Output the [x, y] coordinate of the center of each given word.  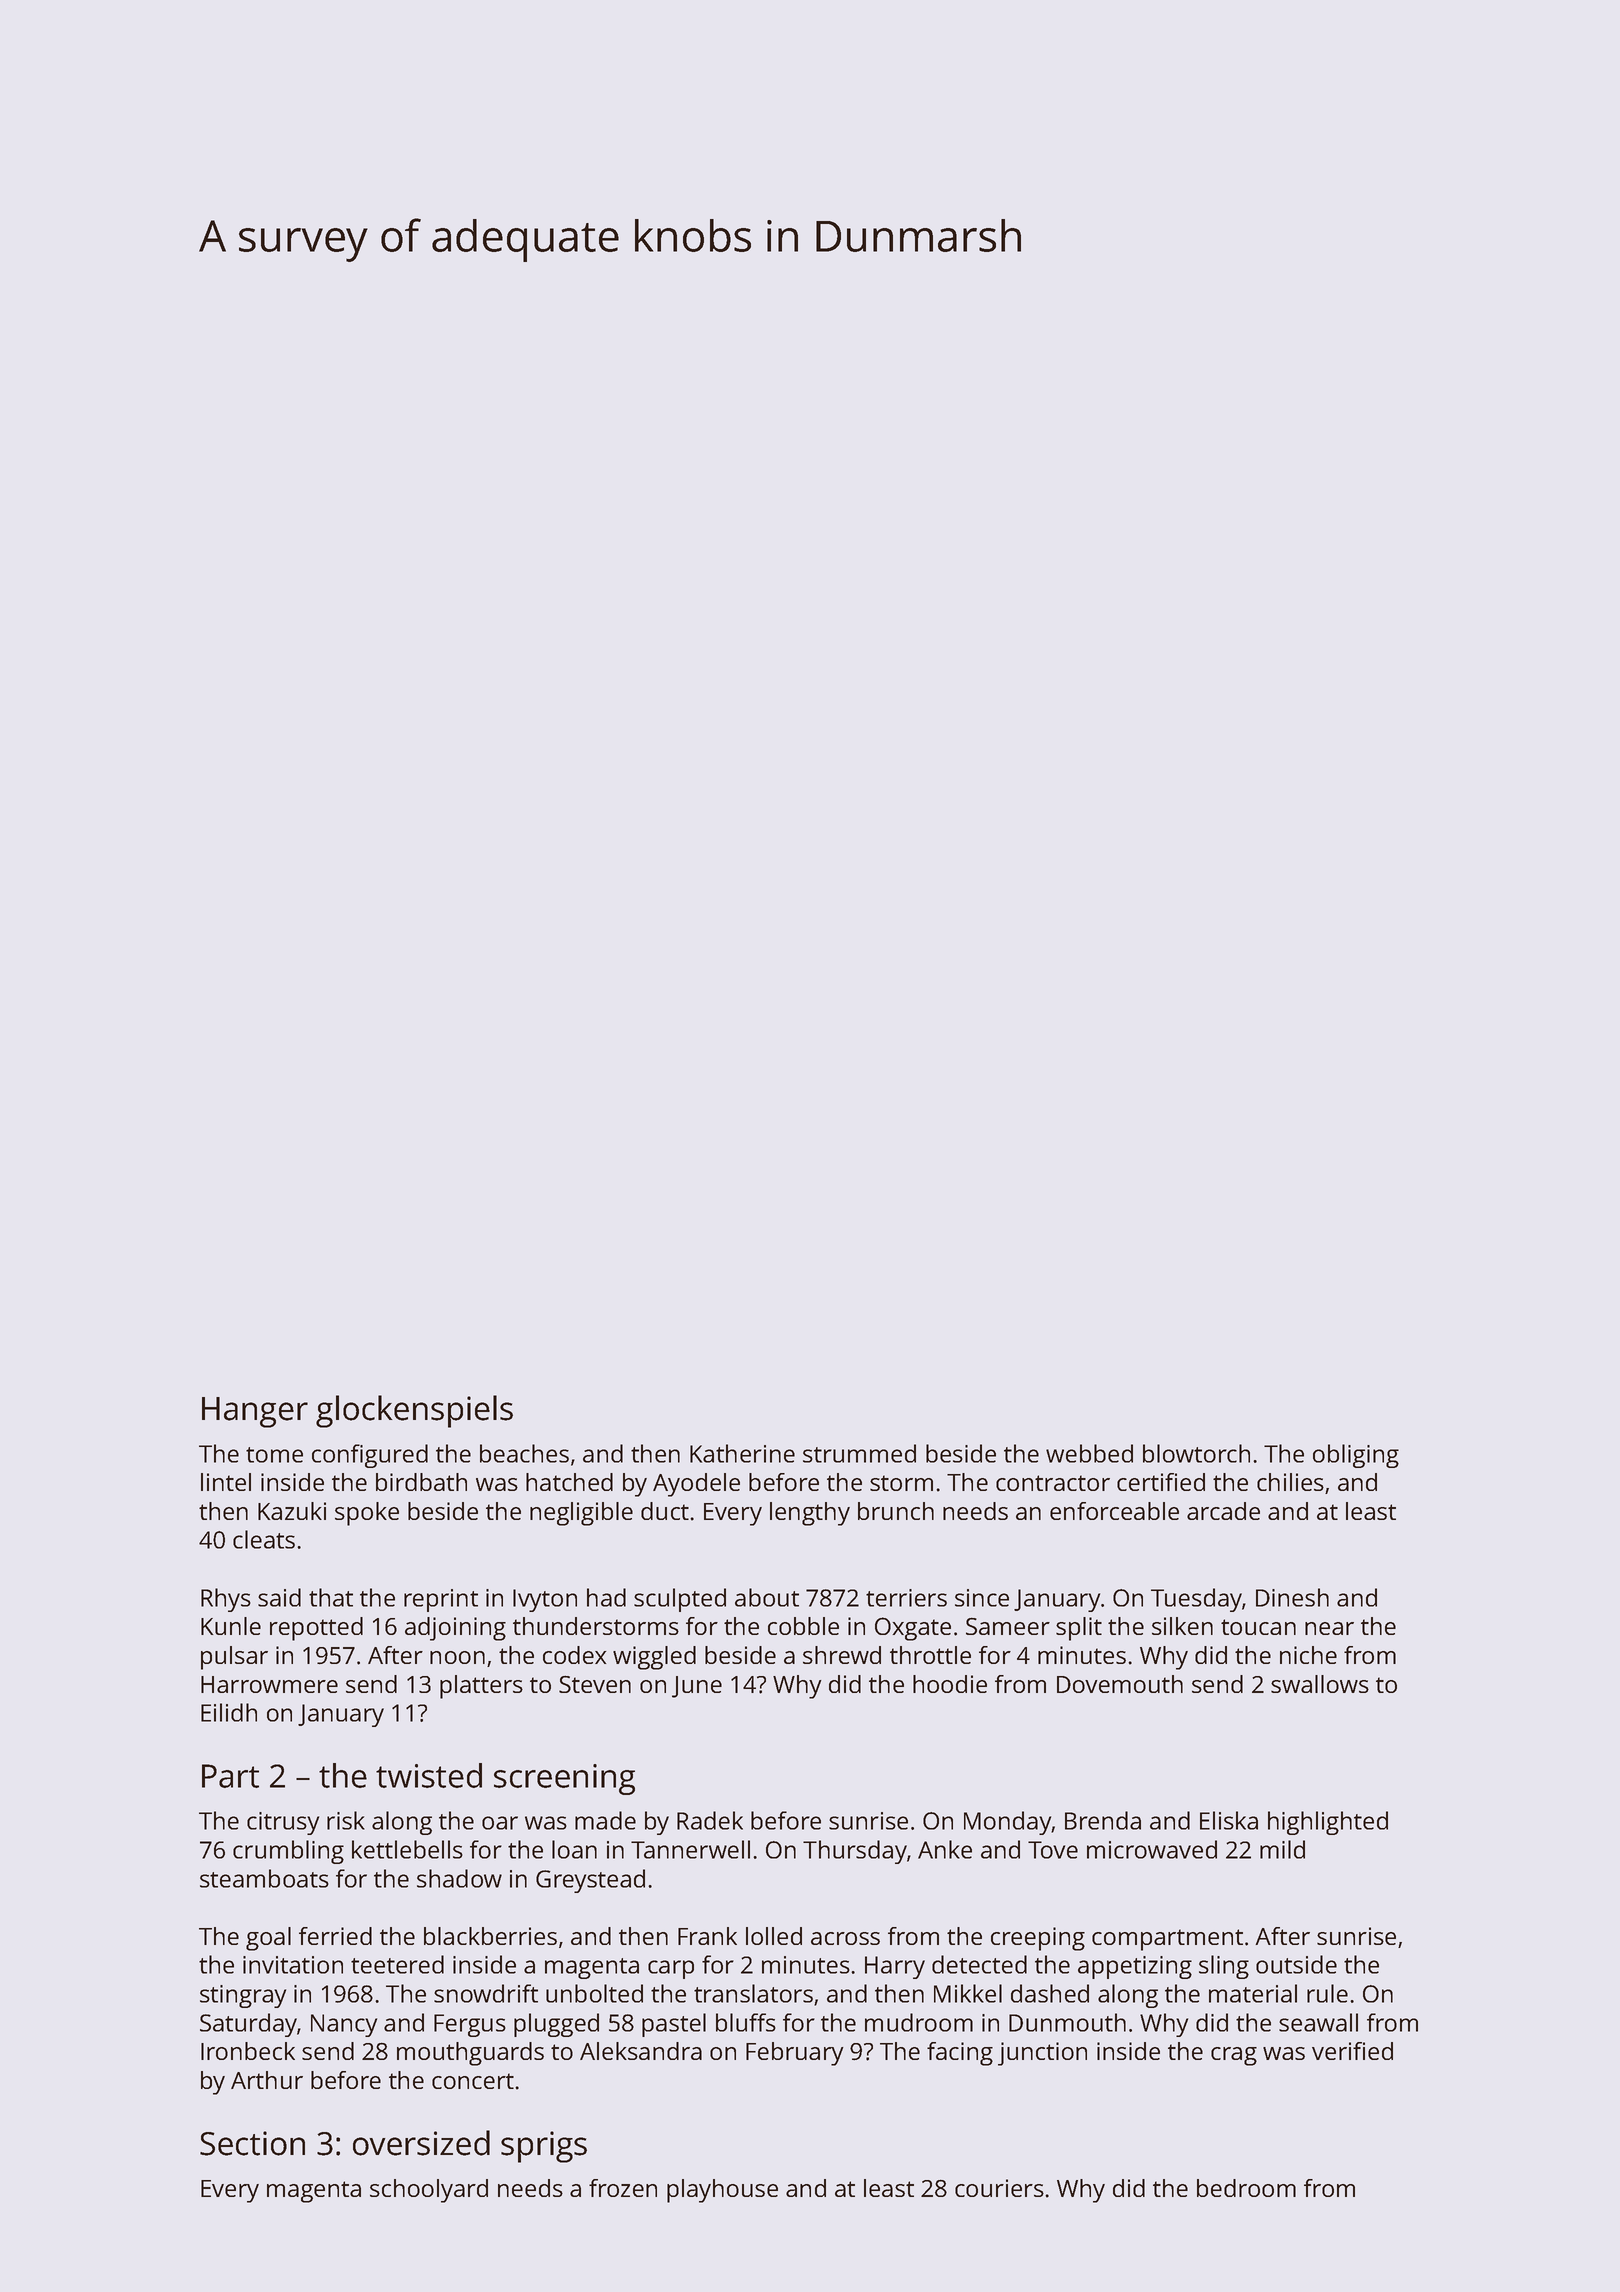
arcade [1223, 1511]
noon [457, 1657]
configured [370, 1456]
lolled [774, 1936]
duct [665, 1511]
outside [1296, 1964]
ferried [335, 1936]
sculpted [680, 1600]
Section [252, 2143]
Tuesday [1196, 1600]
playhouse [722, 2191]
